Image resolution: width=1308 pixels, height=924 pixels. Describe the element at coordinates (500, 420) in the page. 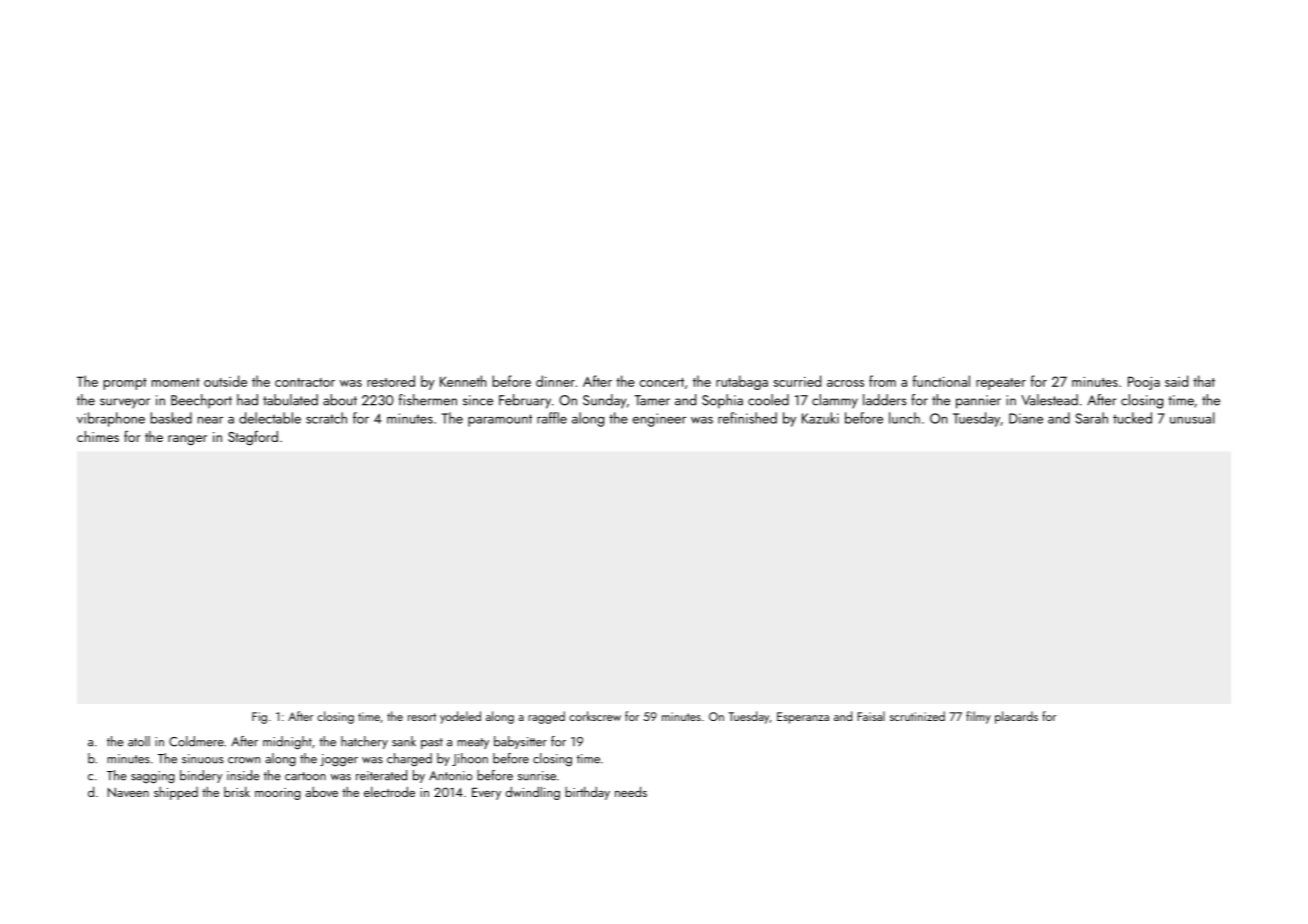

I see `paramount` at that location.
